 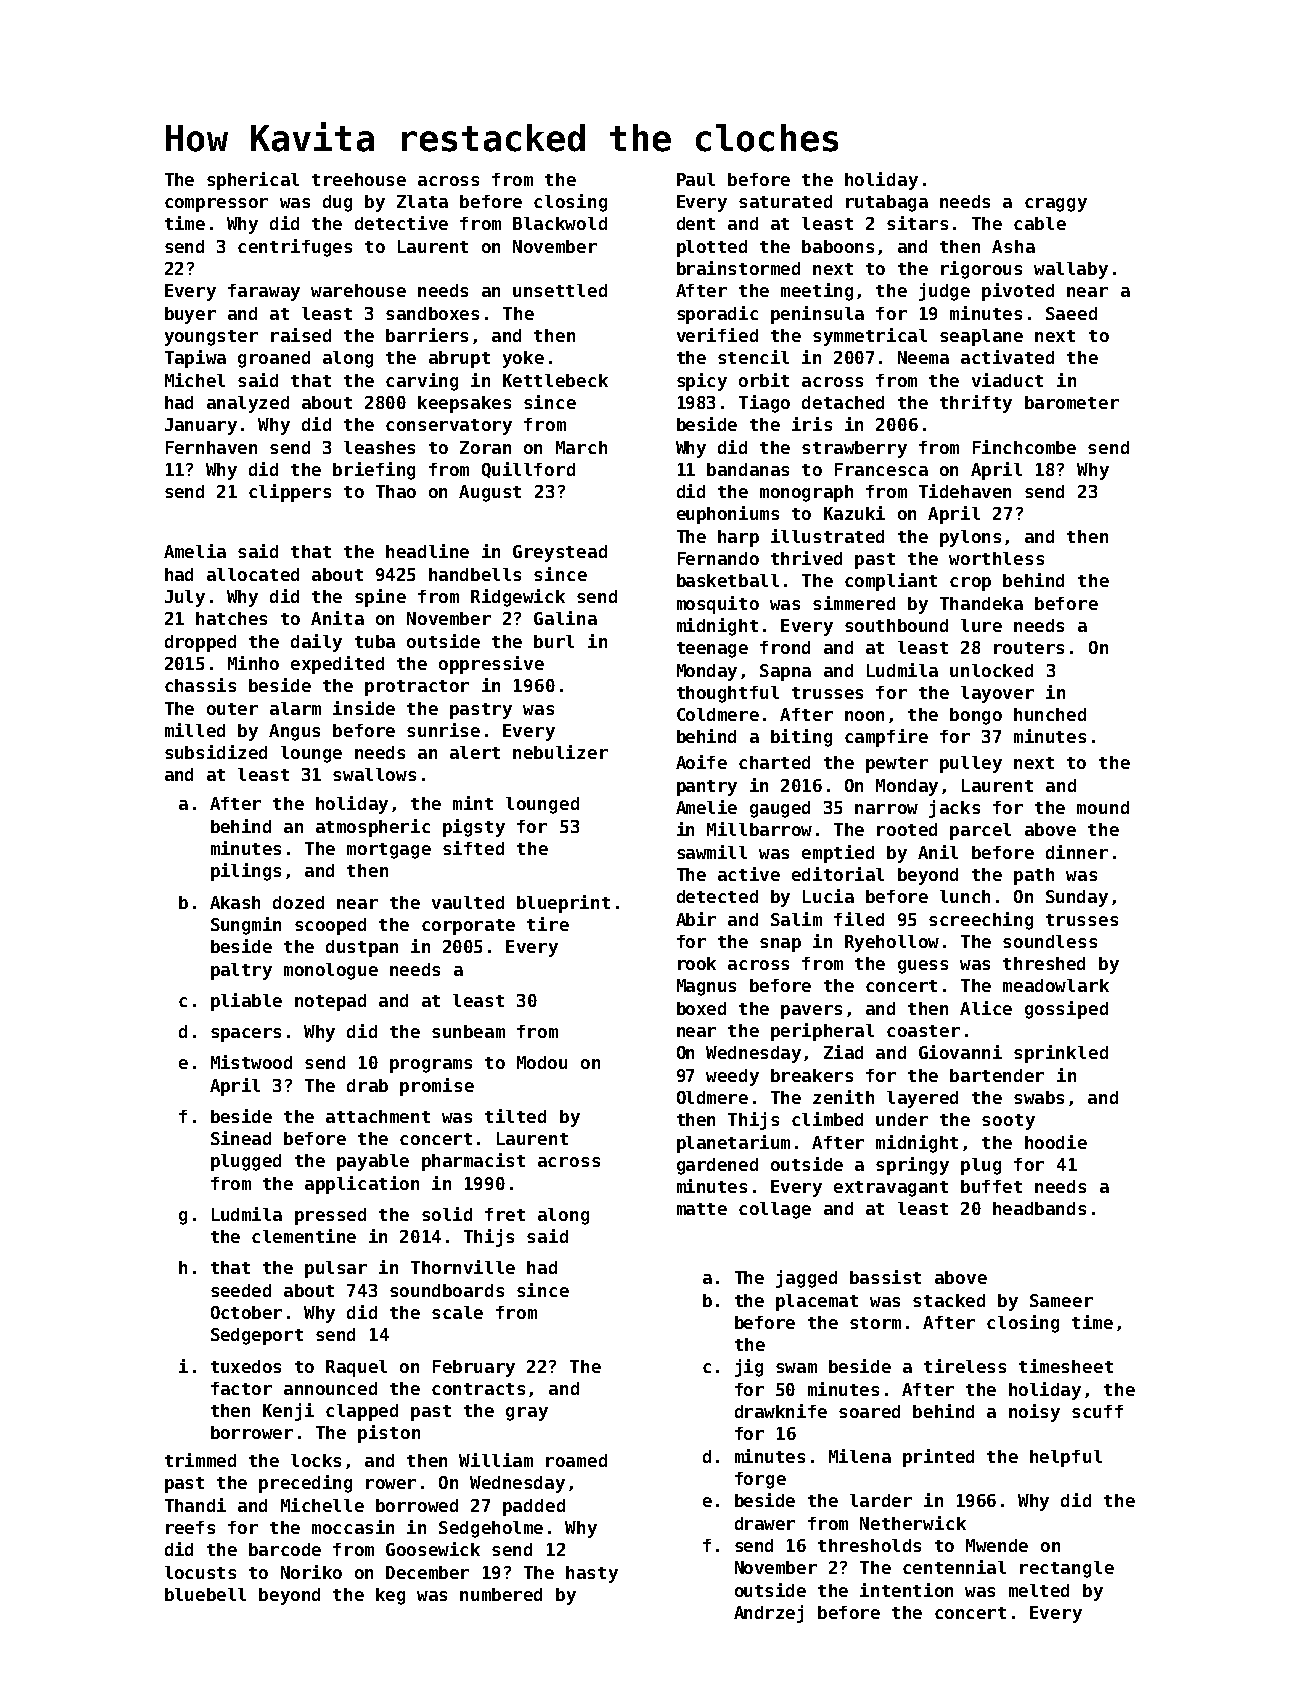 I want to click on July, so click(x=185, y=598).
